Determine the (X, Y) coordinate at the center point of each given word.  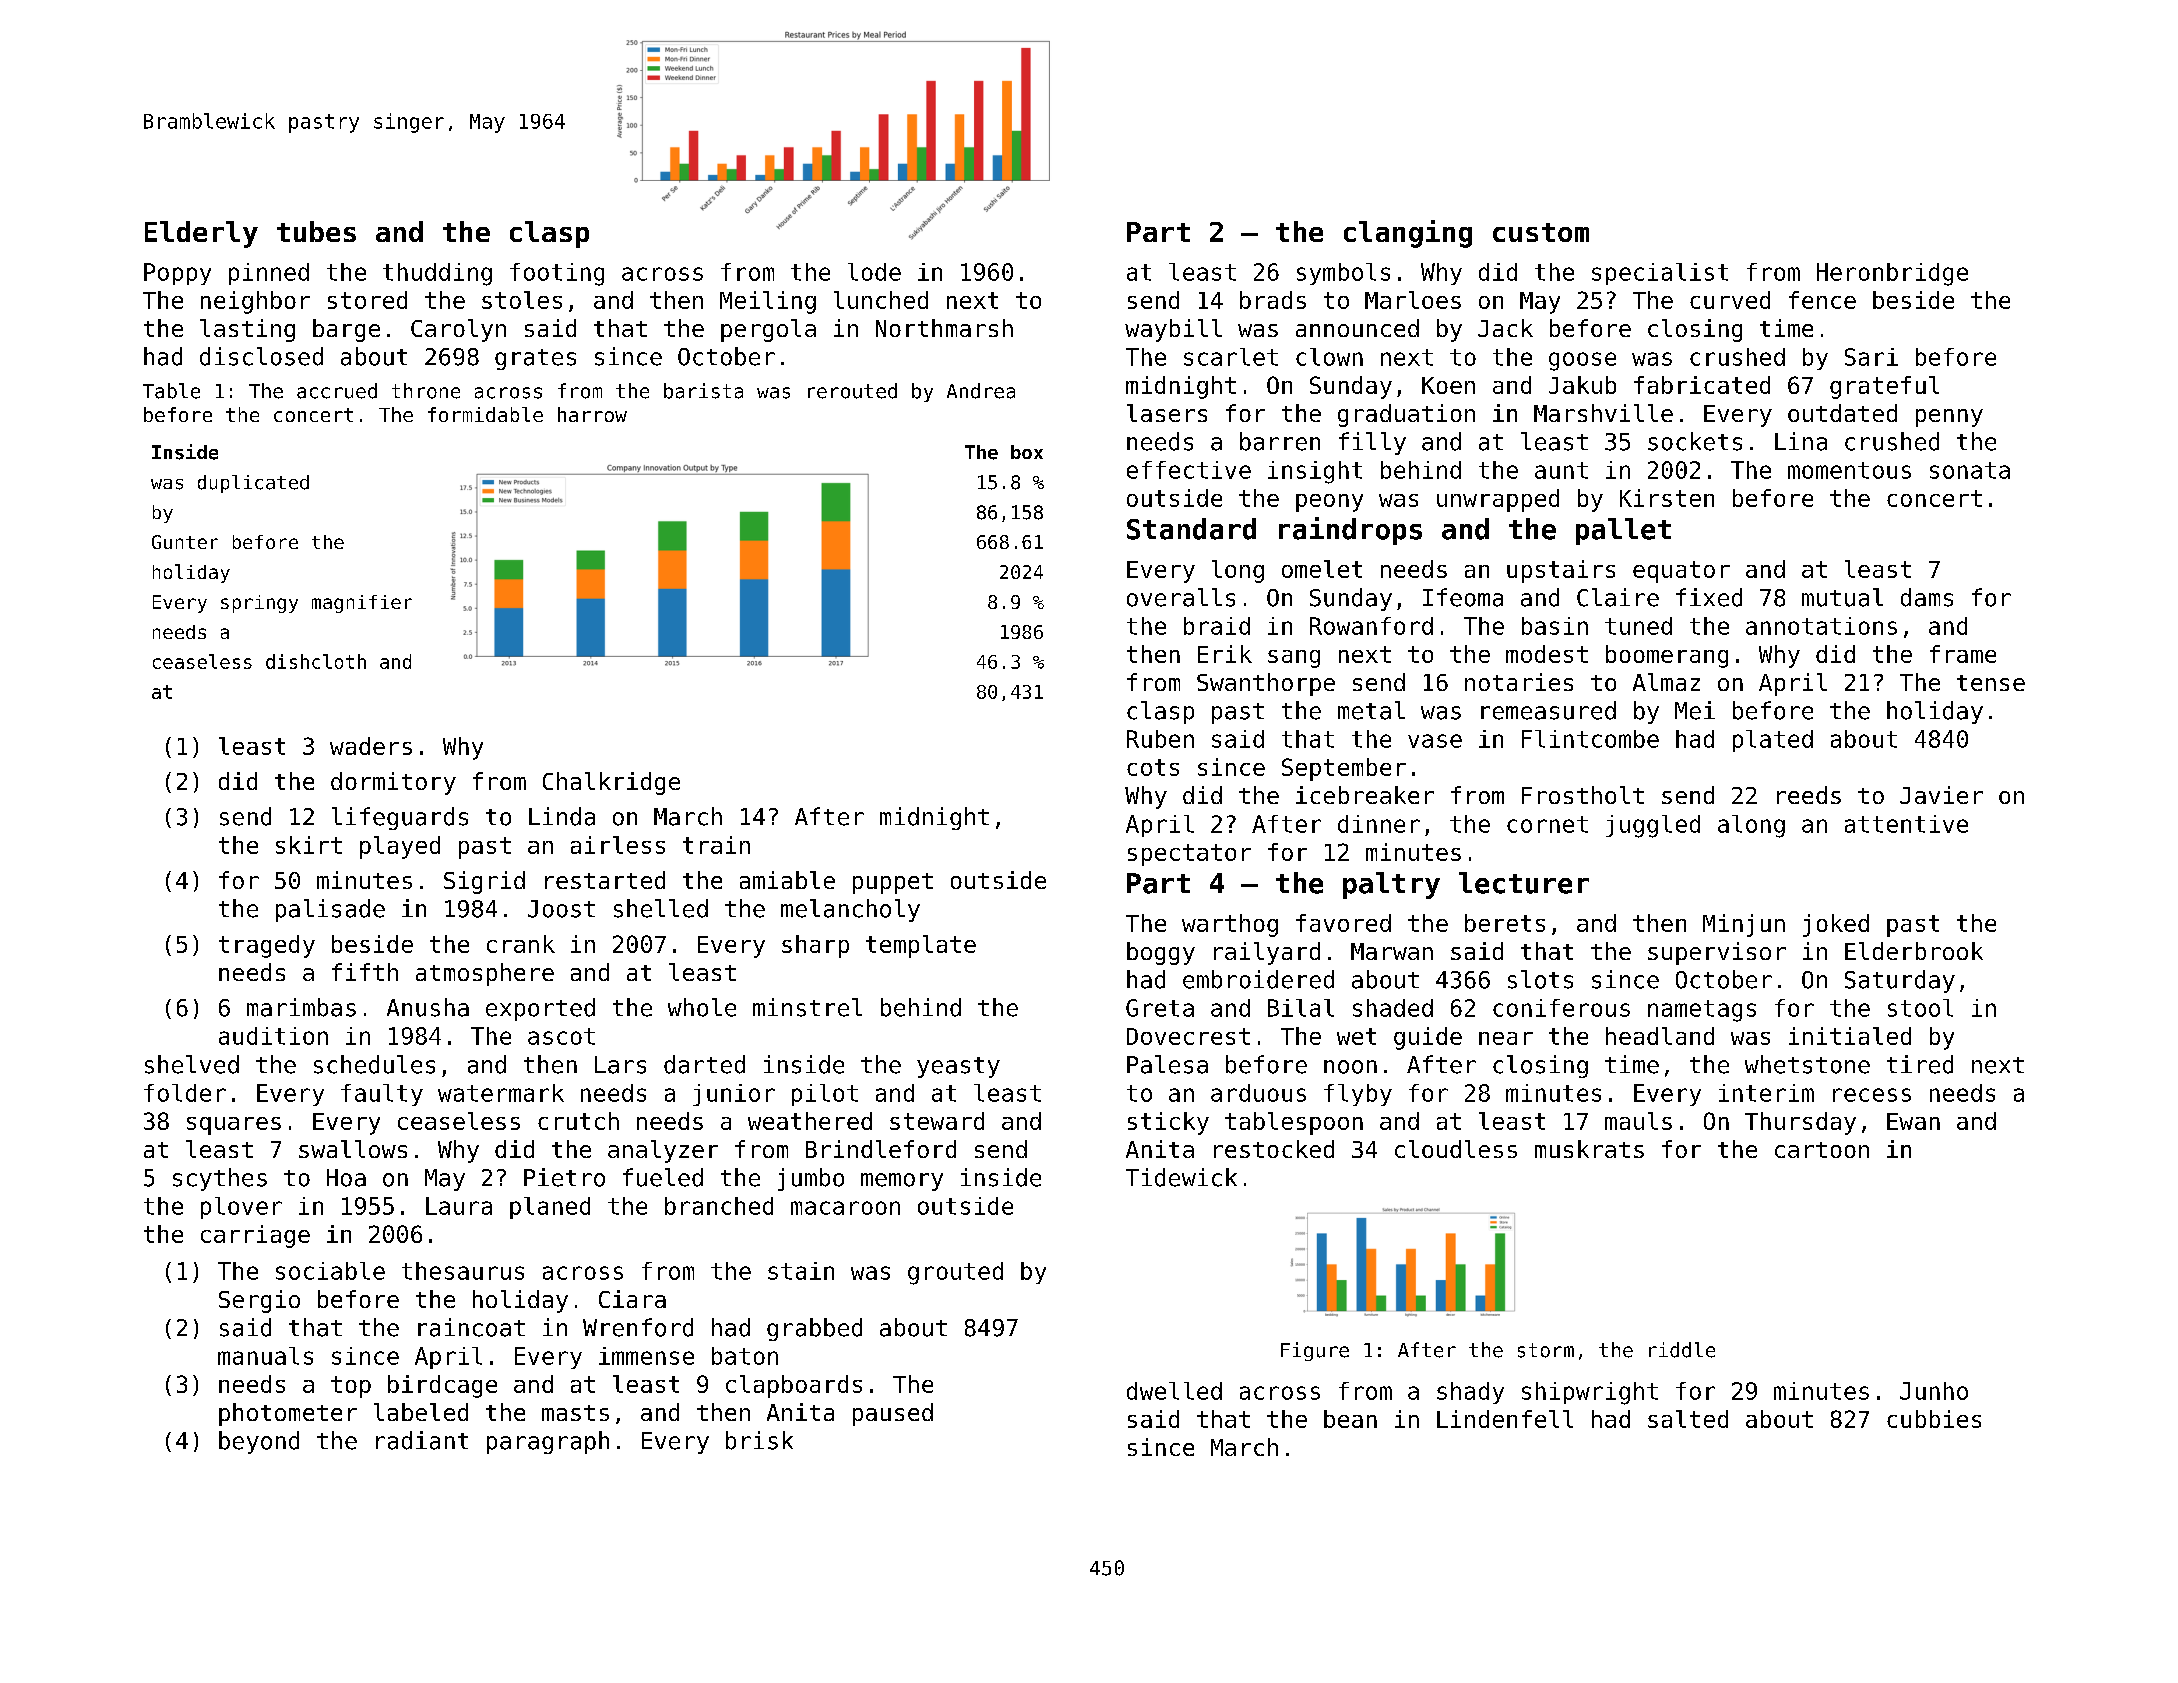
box (1027, 452)
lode (874, 272)
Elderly (201, 234)
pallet (1623, 531)
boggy (1161, 953)
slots (1540, 979)
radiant (422, 1440)
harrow (592, 414)
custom (1541, 232)
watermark (501, 1093)
